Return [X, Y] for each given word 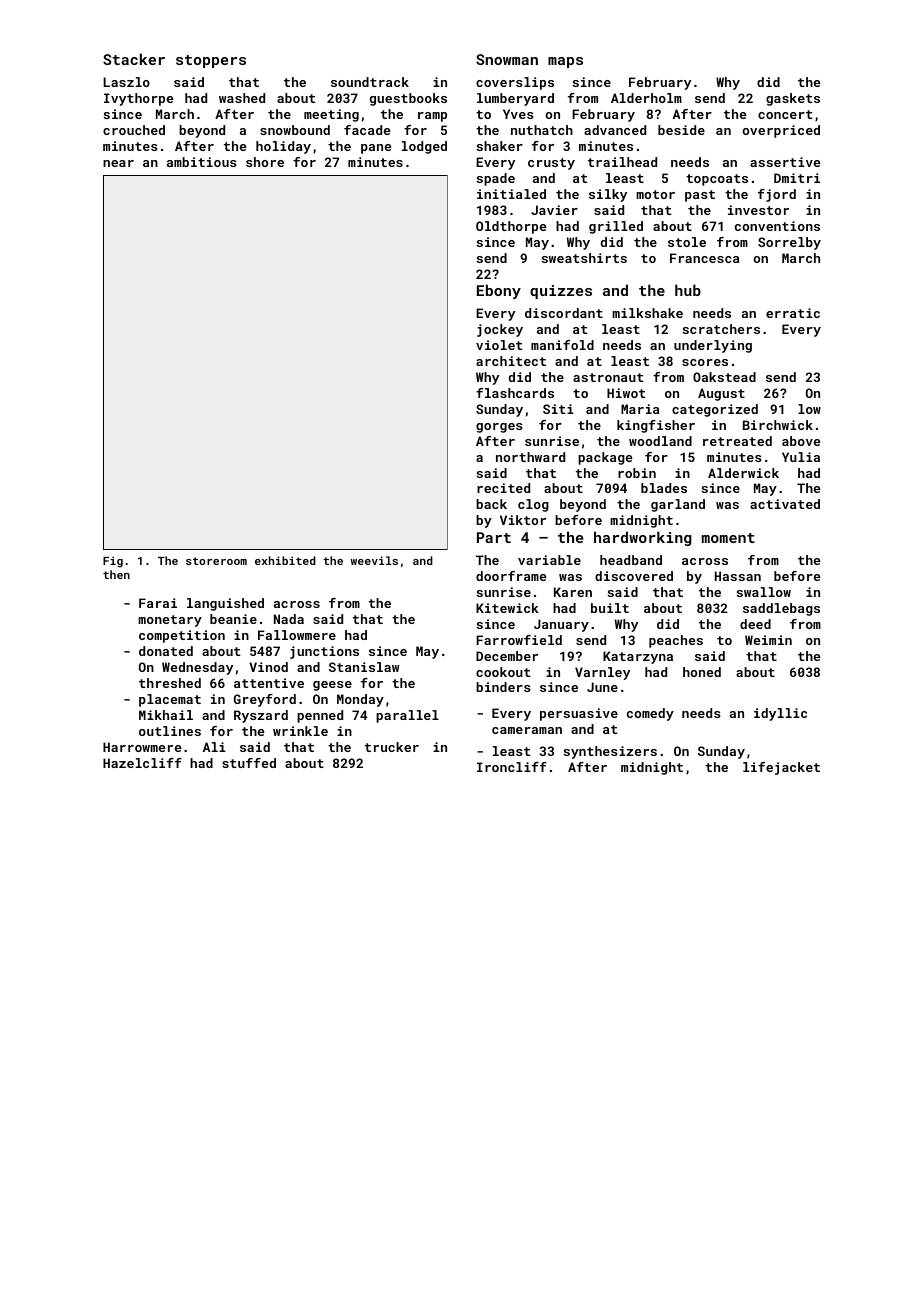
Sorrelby [789, 243]
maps [565, 62]
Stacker [134, 59]
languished [225, 604]
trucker [392, 747]
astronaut [608, 377]
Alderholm [646, 98]
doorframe [511, 576]
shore [265, 162]
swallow [764, 592]
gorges [499, 428]
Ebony [499, 291]
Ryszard [261, 716]
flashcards [515, 393]
